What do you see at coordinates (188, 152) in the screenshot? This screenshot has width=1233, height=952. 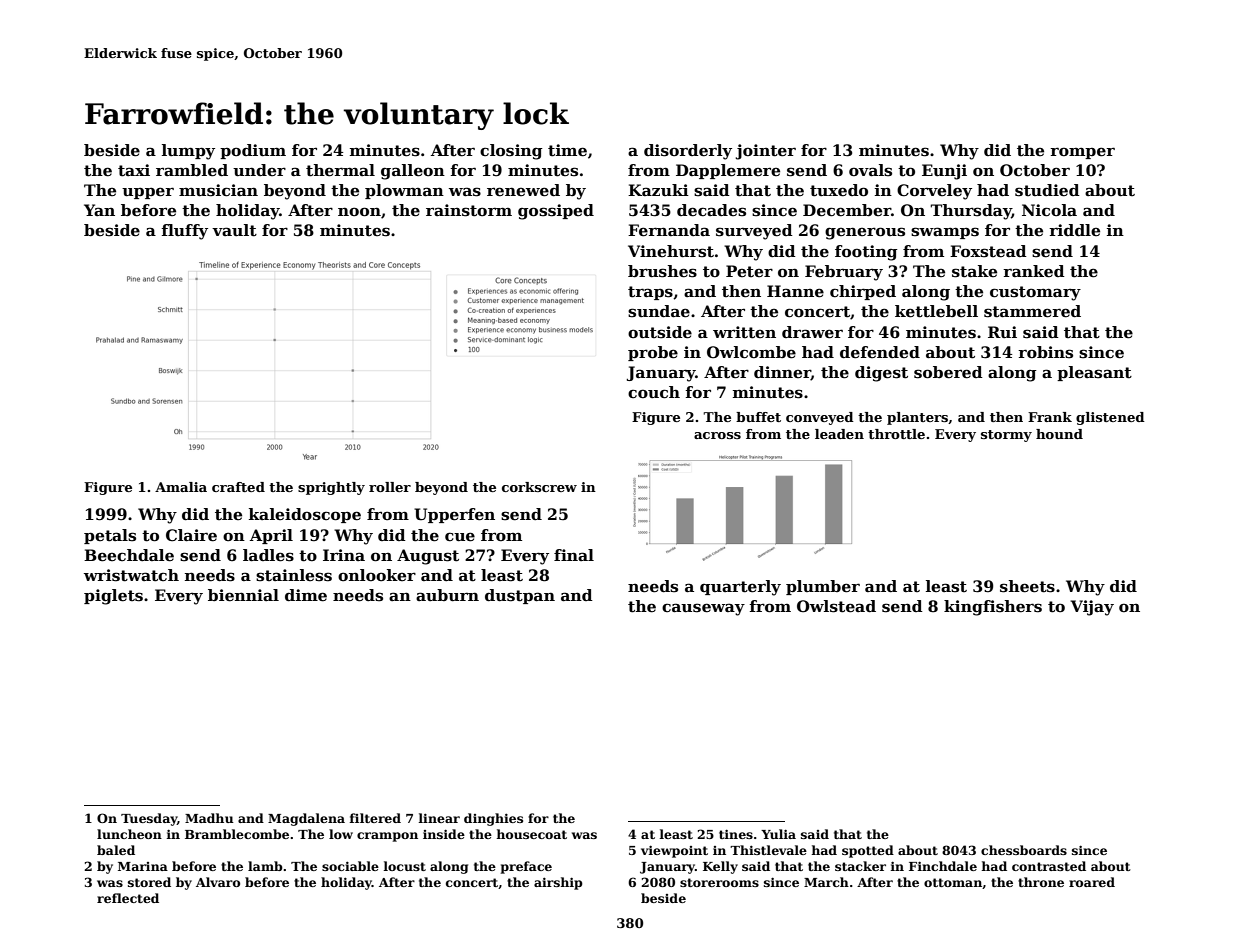 I see `lumpy` at bounding box center [188, 152].
